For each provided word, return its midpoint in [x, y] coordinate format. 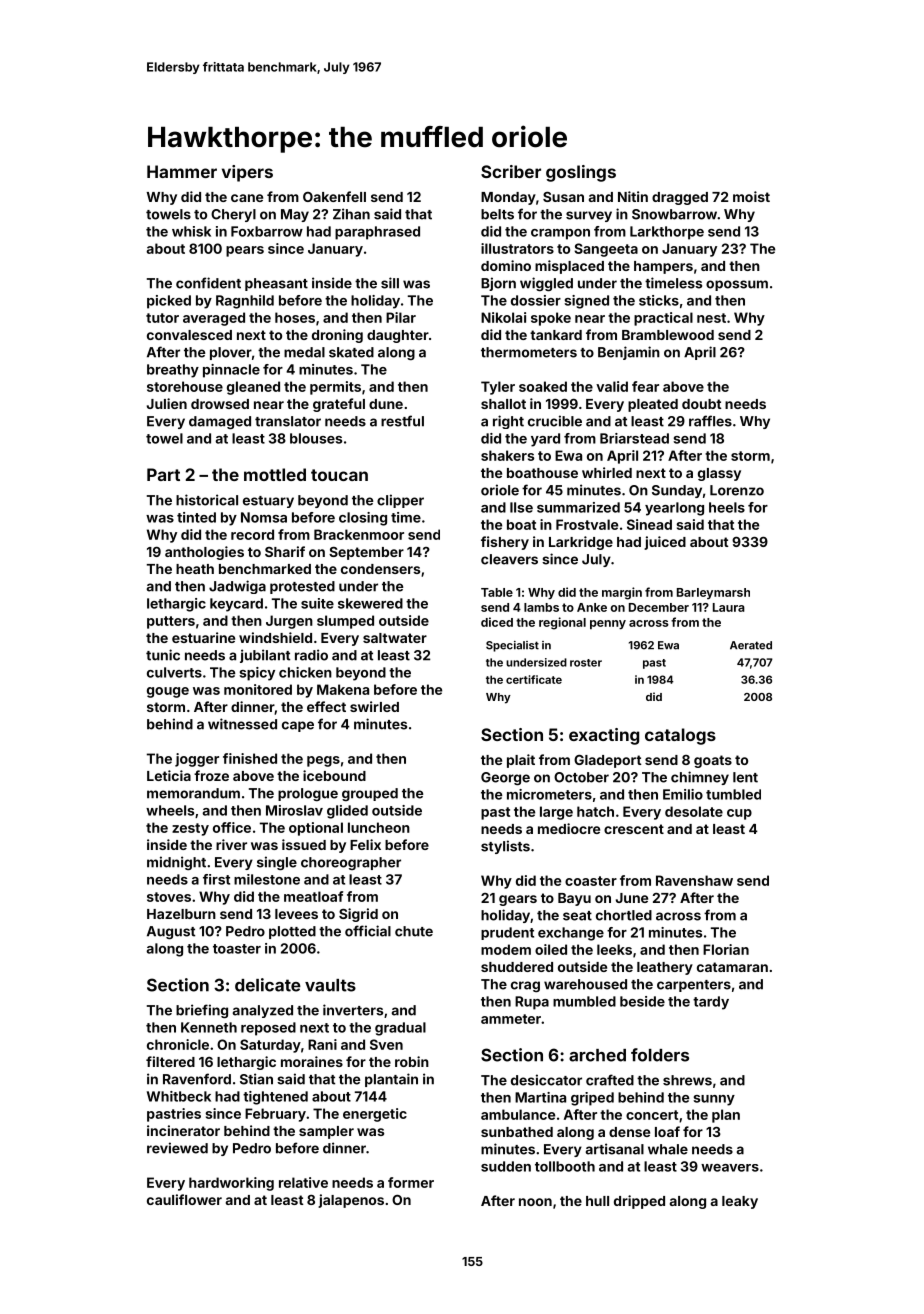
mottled [275, 474]
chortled [624, 915]
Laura [729, 607]
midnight [176, 863]
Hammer [182, 171]
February [275, 1115]
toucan [339, 475]
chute [414, 931]
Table [497, 592]
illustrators [517, 248]
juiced [665, 543]
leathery [665, 968]
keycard [236, 605]
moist [751, 196]
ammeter [511, 1019]
